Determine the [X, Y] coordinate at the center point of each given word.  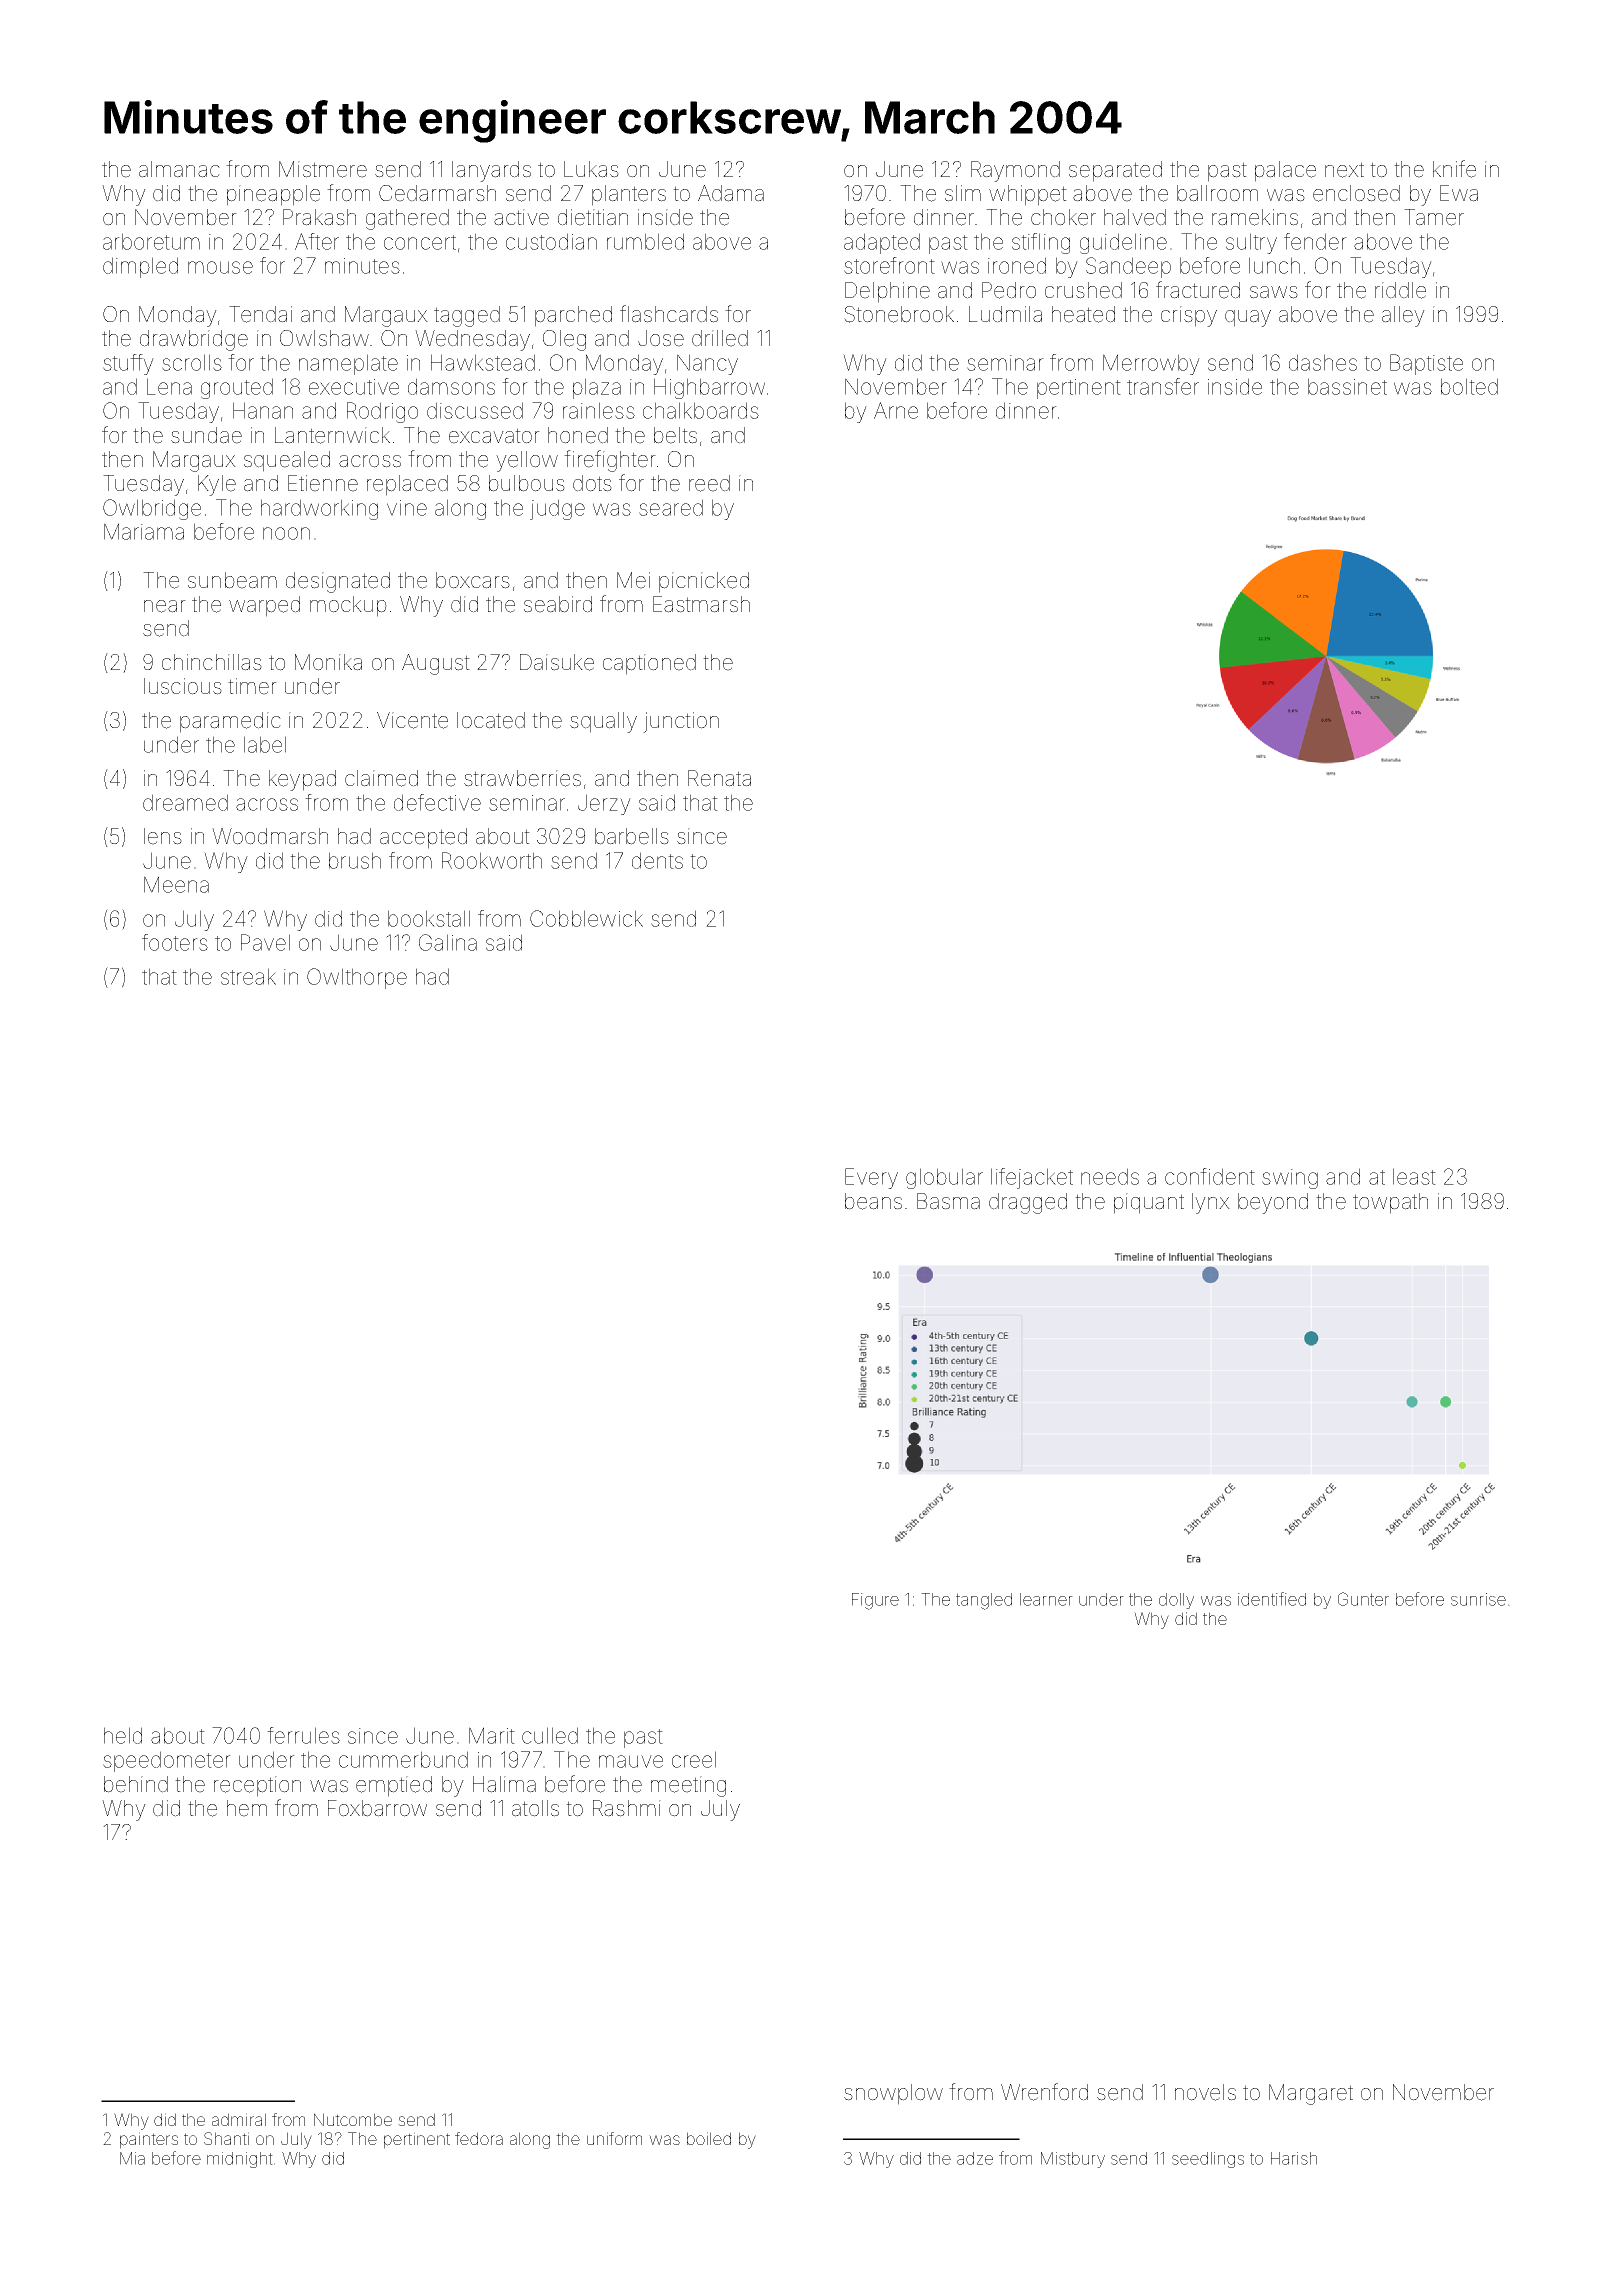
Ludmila [1005, 314]
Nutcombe [353, 2119]
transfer [1163, 386]
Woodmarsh [270, 836]
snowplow [893, 2094]
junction [681, 722]
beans [873, 1201]
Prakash [319, 217]
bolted [1469, 386]
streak [248, 976]
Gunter [1363, 1599]
